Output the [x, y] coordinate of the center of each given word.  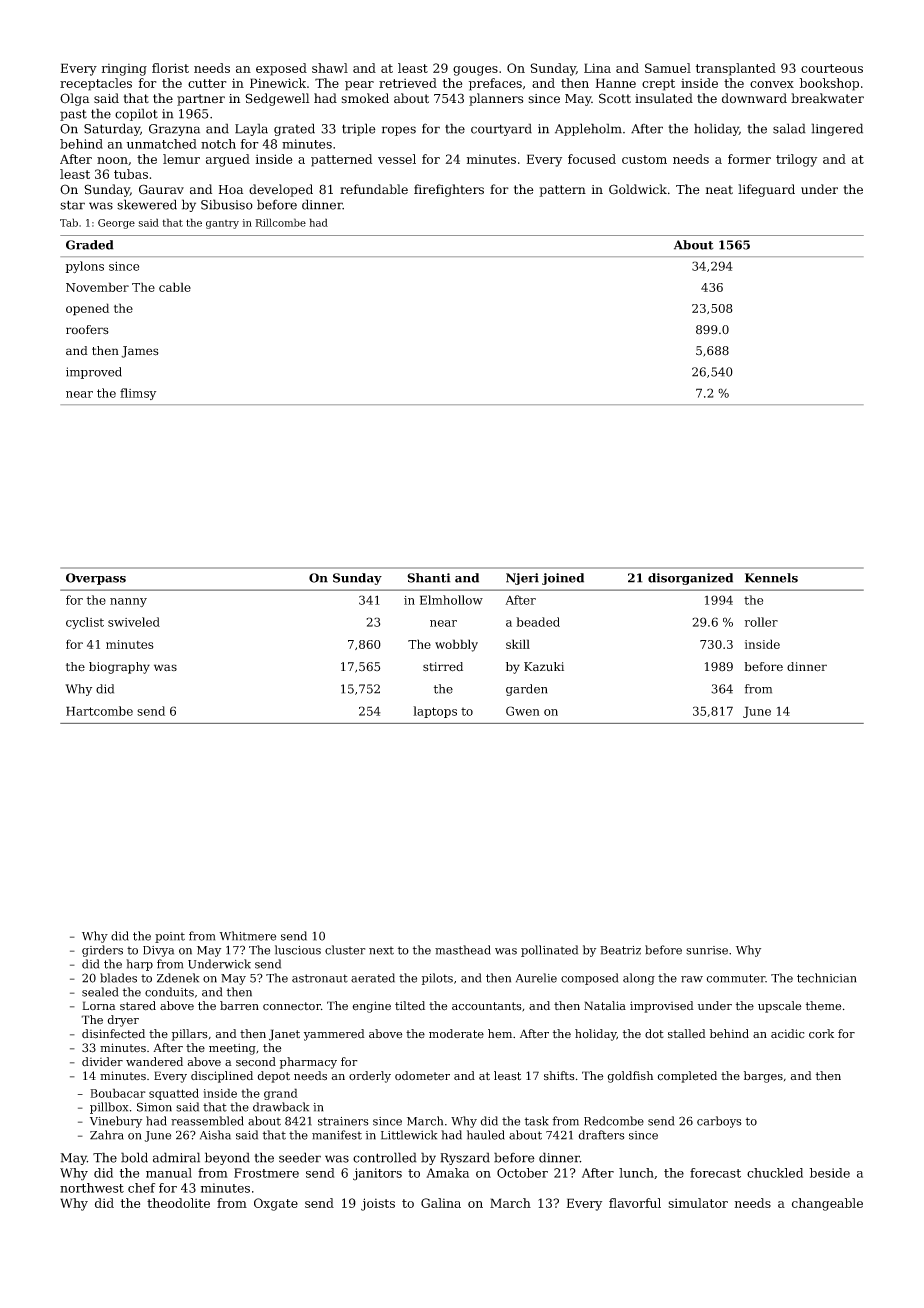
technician [826, 978]
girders [102, 951]
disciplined [222, 1077]
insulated [664, 98]
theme [823, 1006]
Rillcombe [280, 222]
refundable [374, 189]
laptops [435, 712]
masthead [463, 950]
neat [719, 190]
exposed [281, 69]
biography [119, 668]
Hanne [616, 83]
